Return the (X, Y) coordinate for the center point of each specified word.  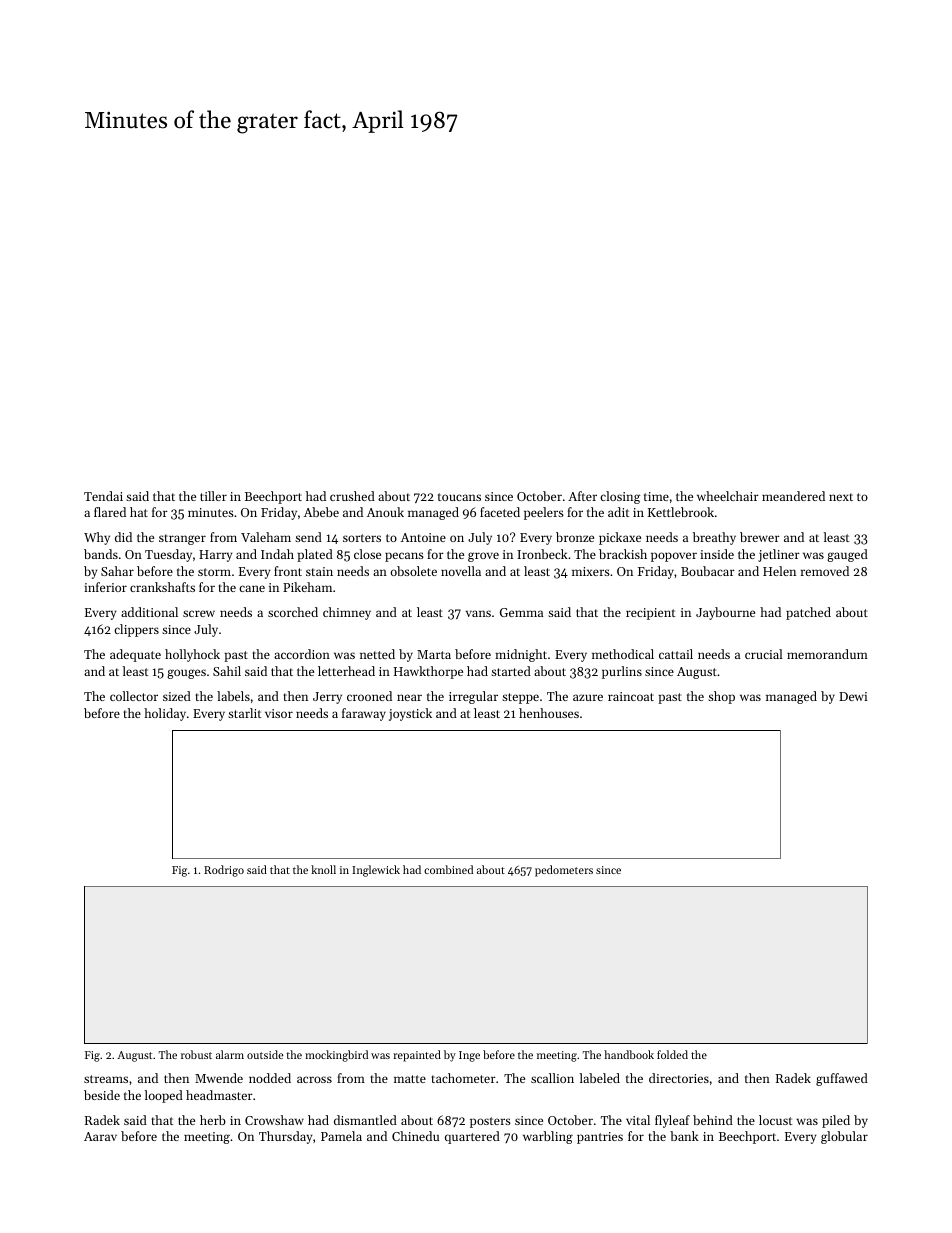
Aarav (100, 1136)
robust (196, 1054)
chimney (347, 613)
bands (101, 554)
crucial (764, 654)
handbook (629, 1054)
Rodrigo (224, 871)
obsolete (414, 571)
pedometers (564, 871)
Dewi (853, 696)
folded (672, 1054)
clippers (136, 630)
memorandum (827, 654)
